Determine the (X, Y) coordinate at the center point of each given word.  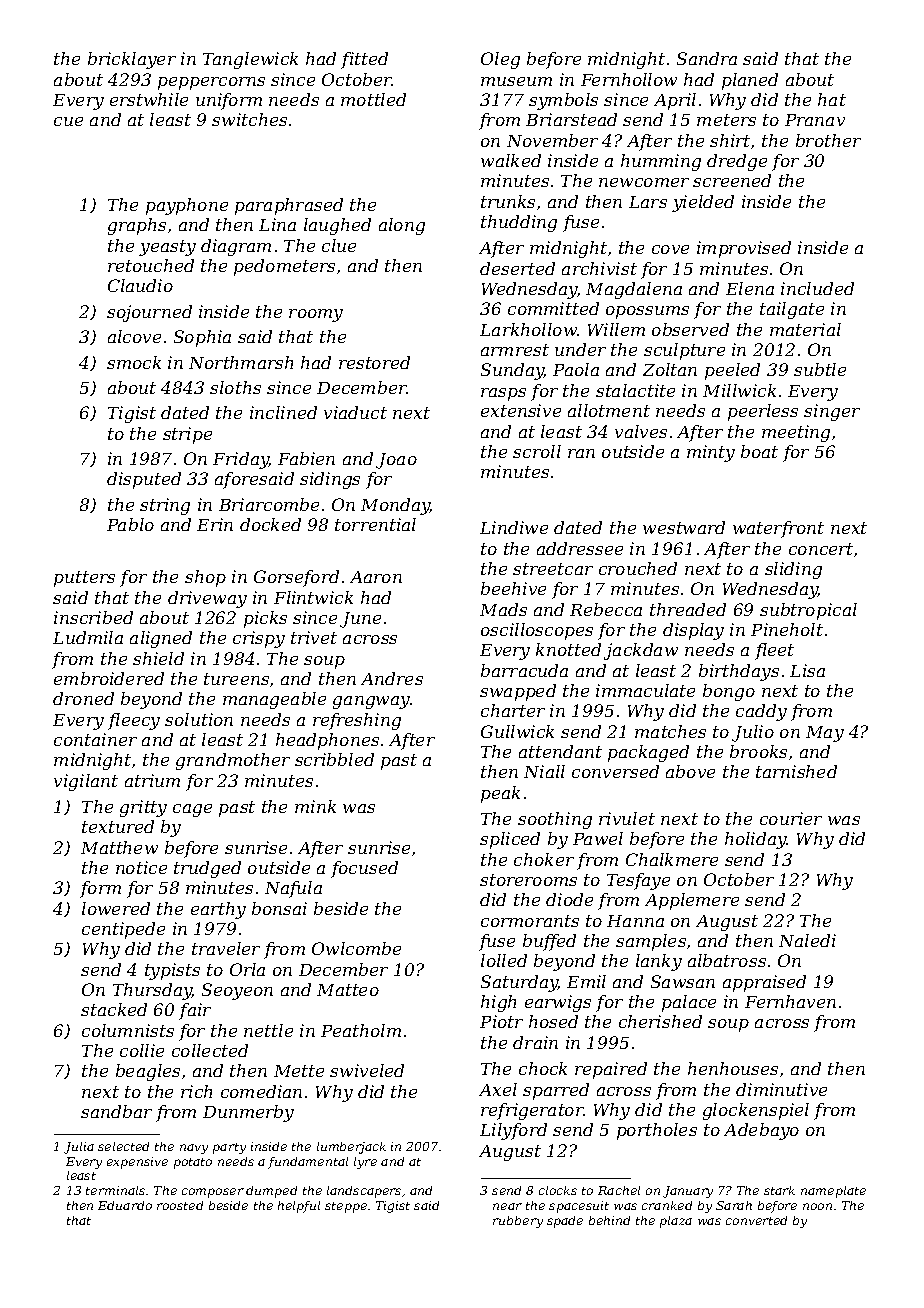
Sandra (707, 58)
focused (364, 869)
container (95, 739)
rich (196, 1091)
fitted (364, 60)
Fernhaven (790, 1001)
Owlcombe (356, 948)
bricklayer (132, 60)
